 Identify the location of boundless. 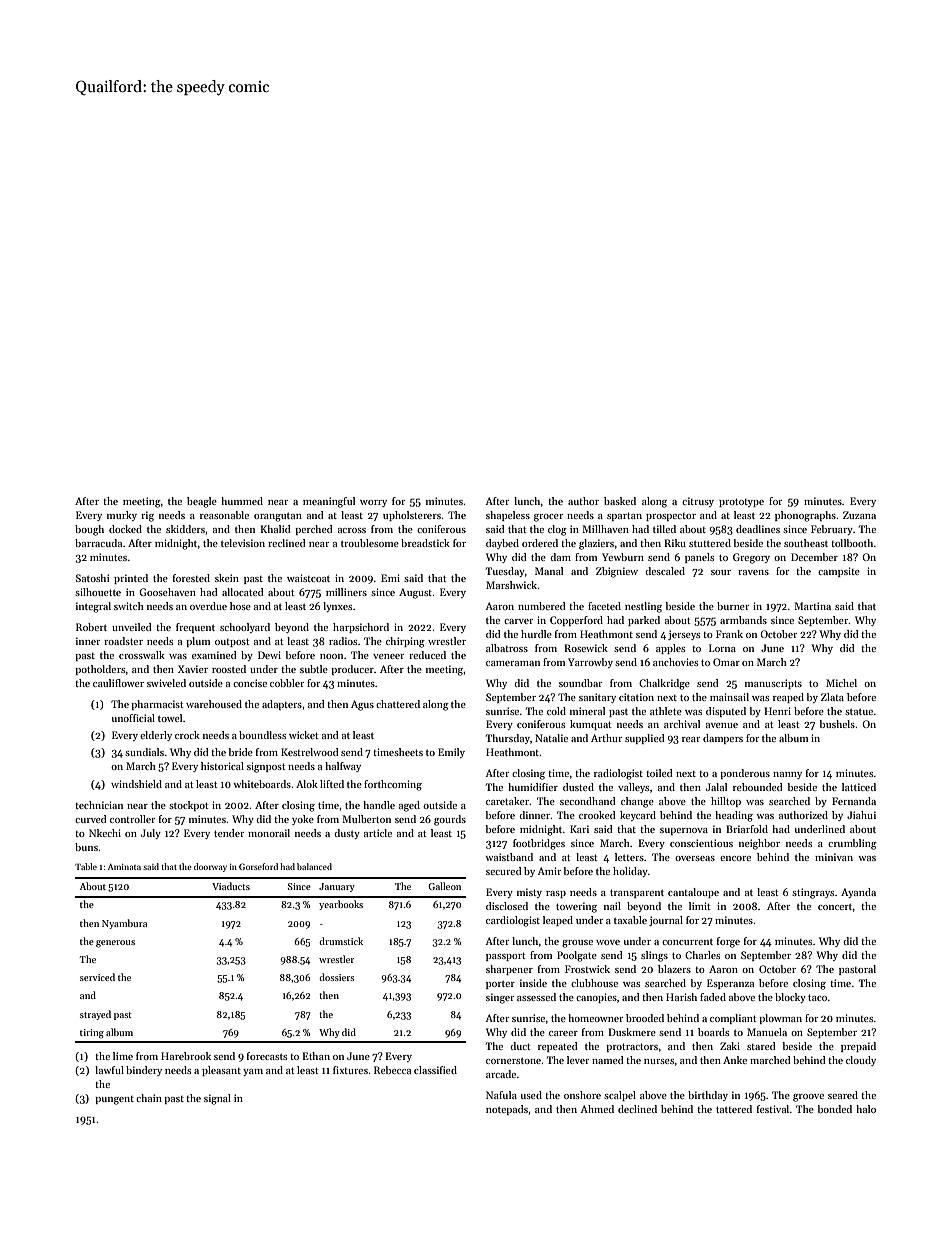
(262, 735).
